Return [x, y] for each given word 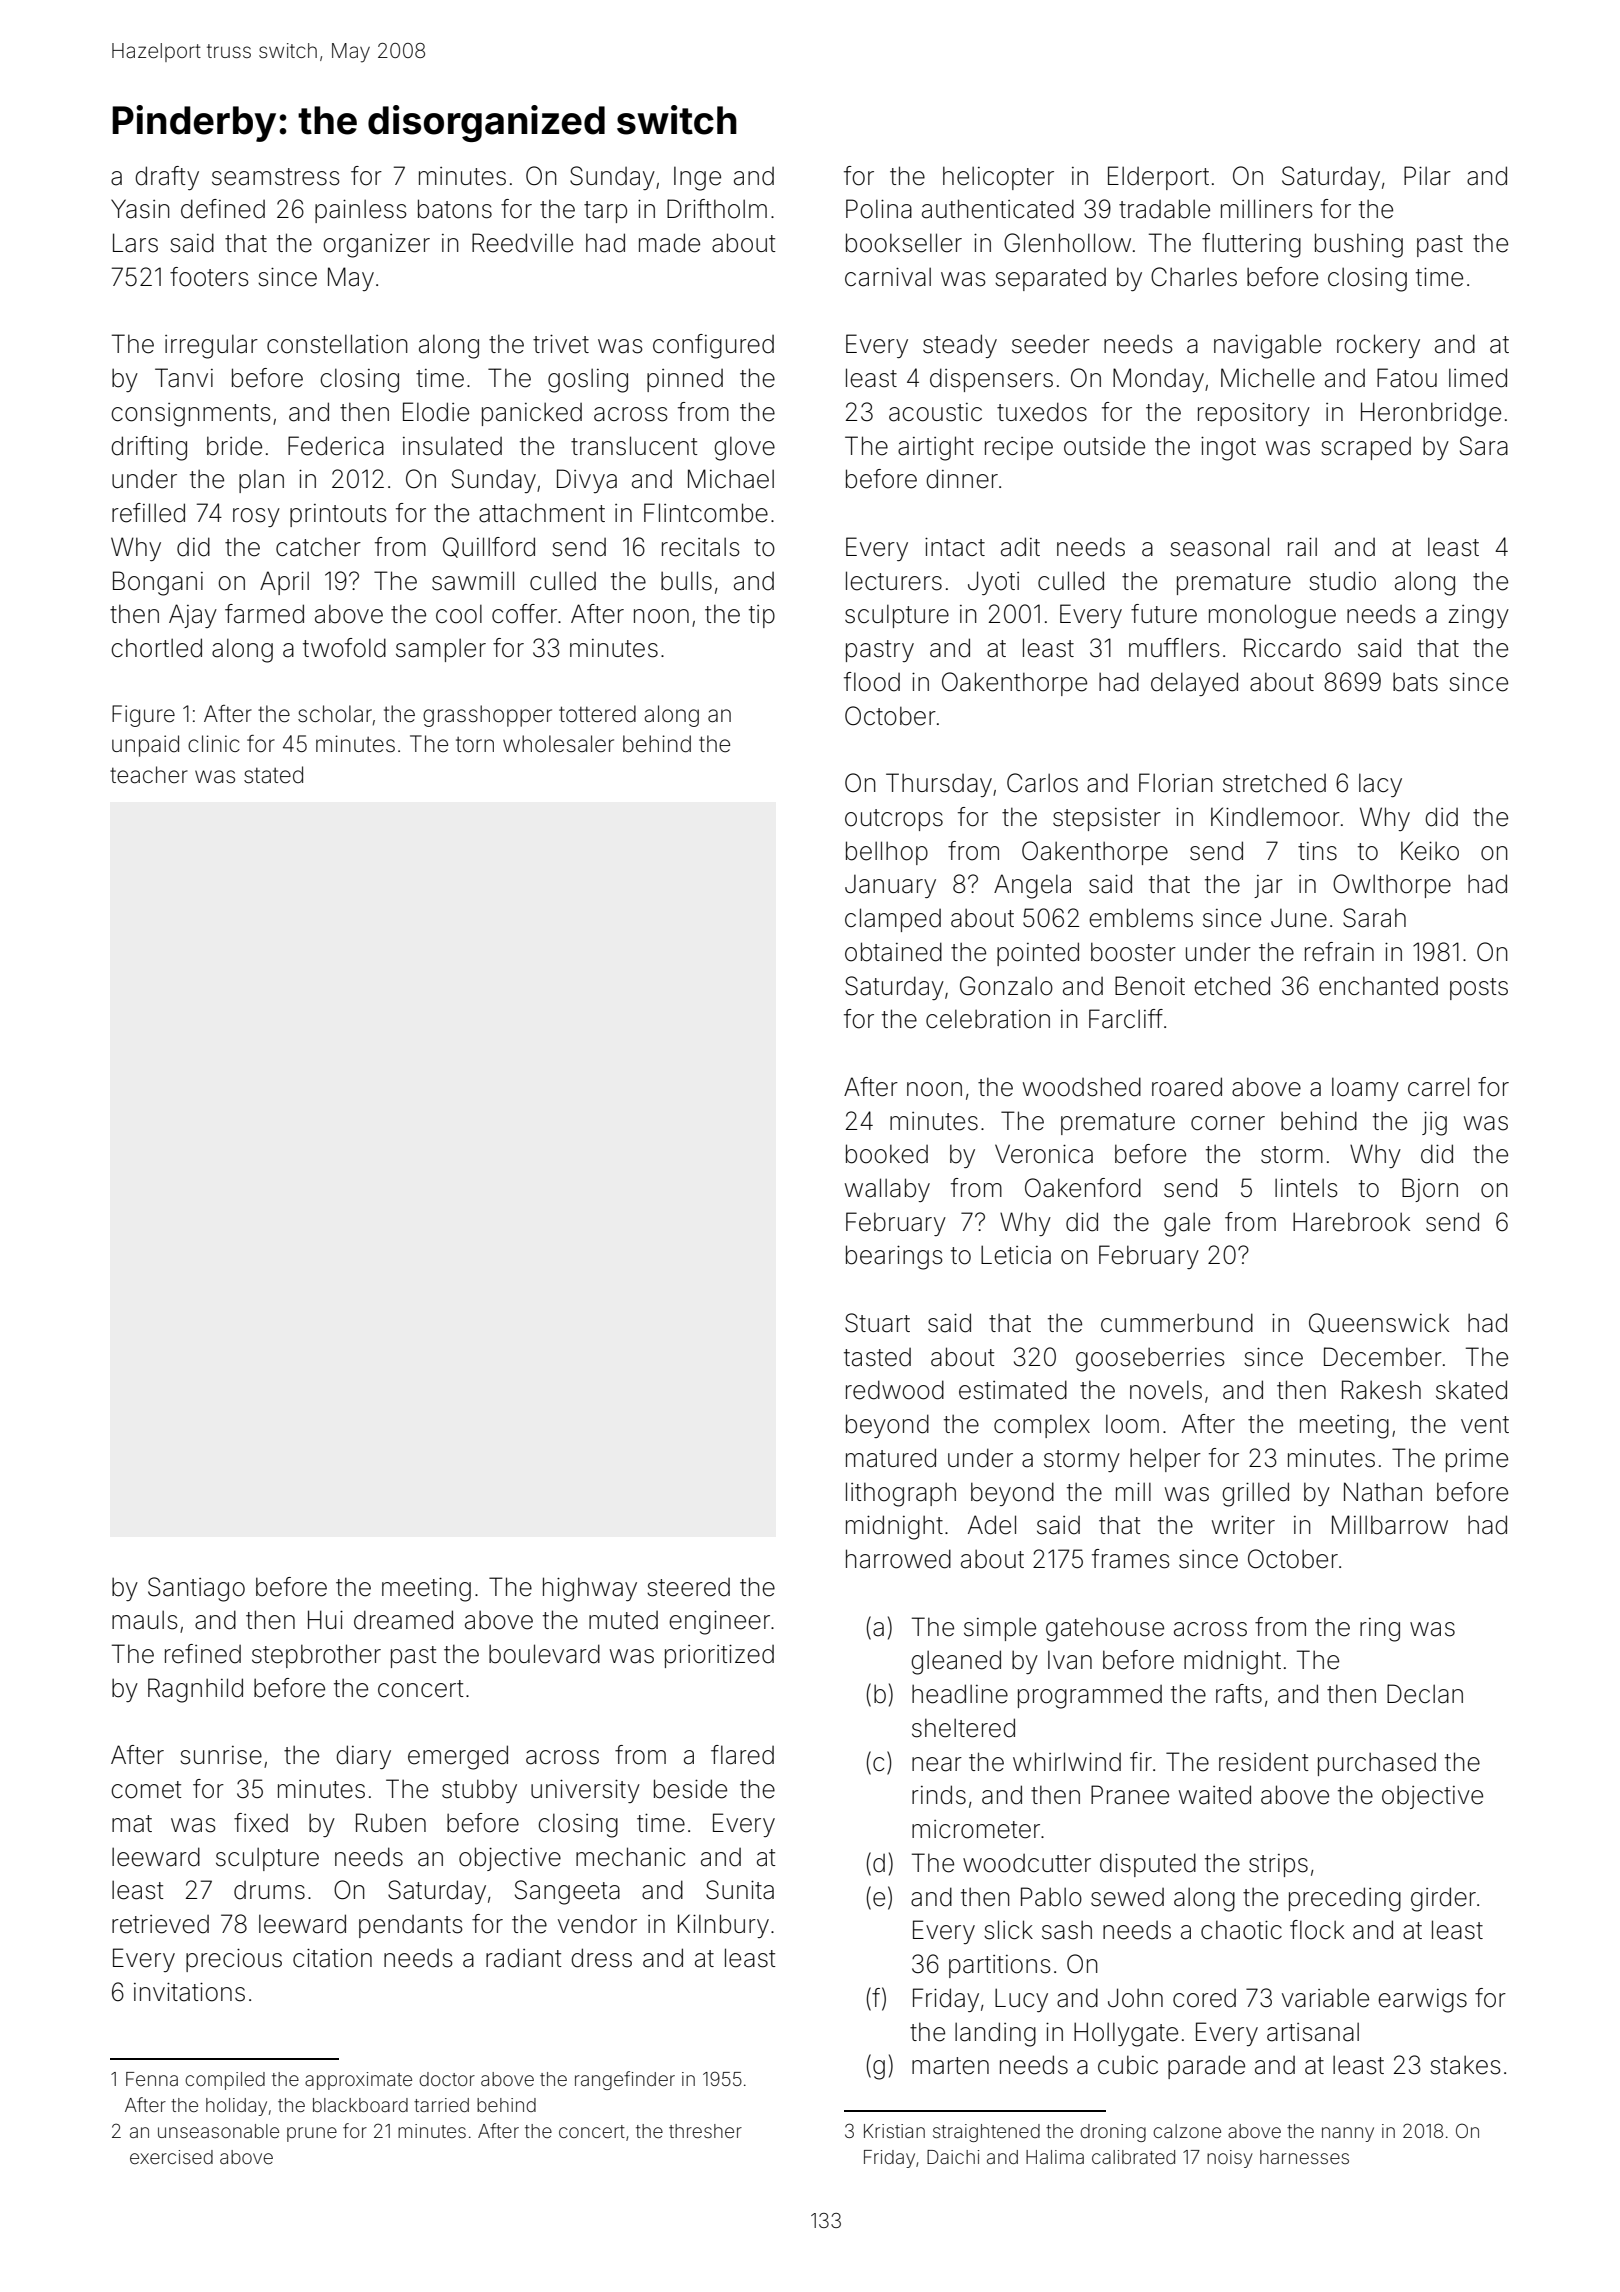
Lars [135, 243]
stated [273, 775]
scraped [1366, 448]
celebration [988, 1019]
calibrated [1133, 2157]
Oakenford [1083, 1188]
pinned [685, 380]
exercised [171, 2157]
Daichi [953, 2157]
